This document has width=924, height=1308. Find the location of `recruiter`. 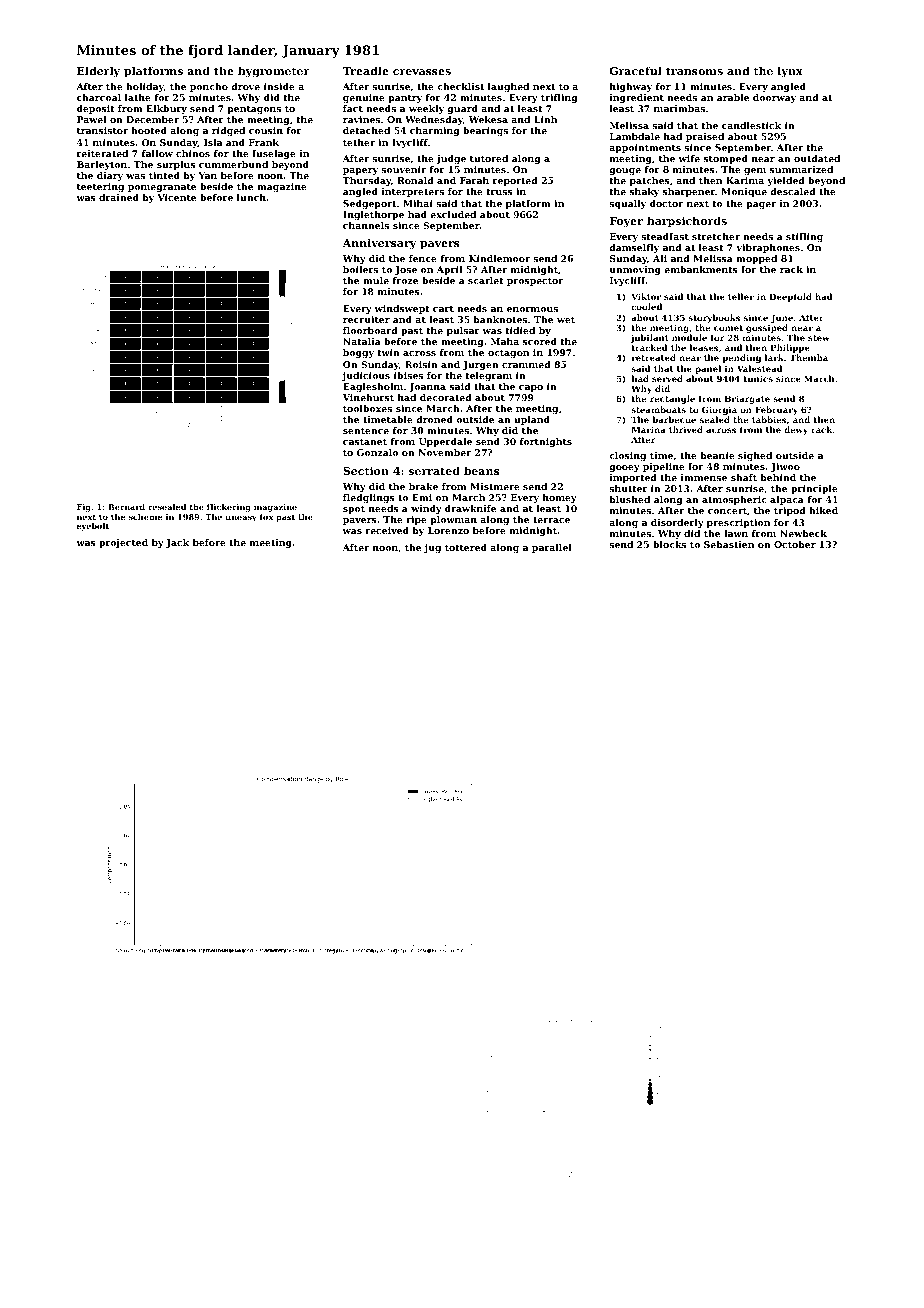

recruiter is located at coordinates (366, 319).
